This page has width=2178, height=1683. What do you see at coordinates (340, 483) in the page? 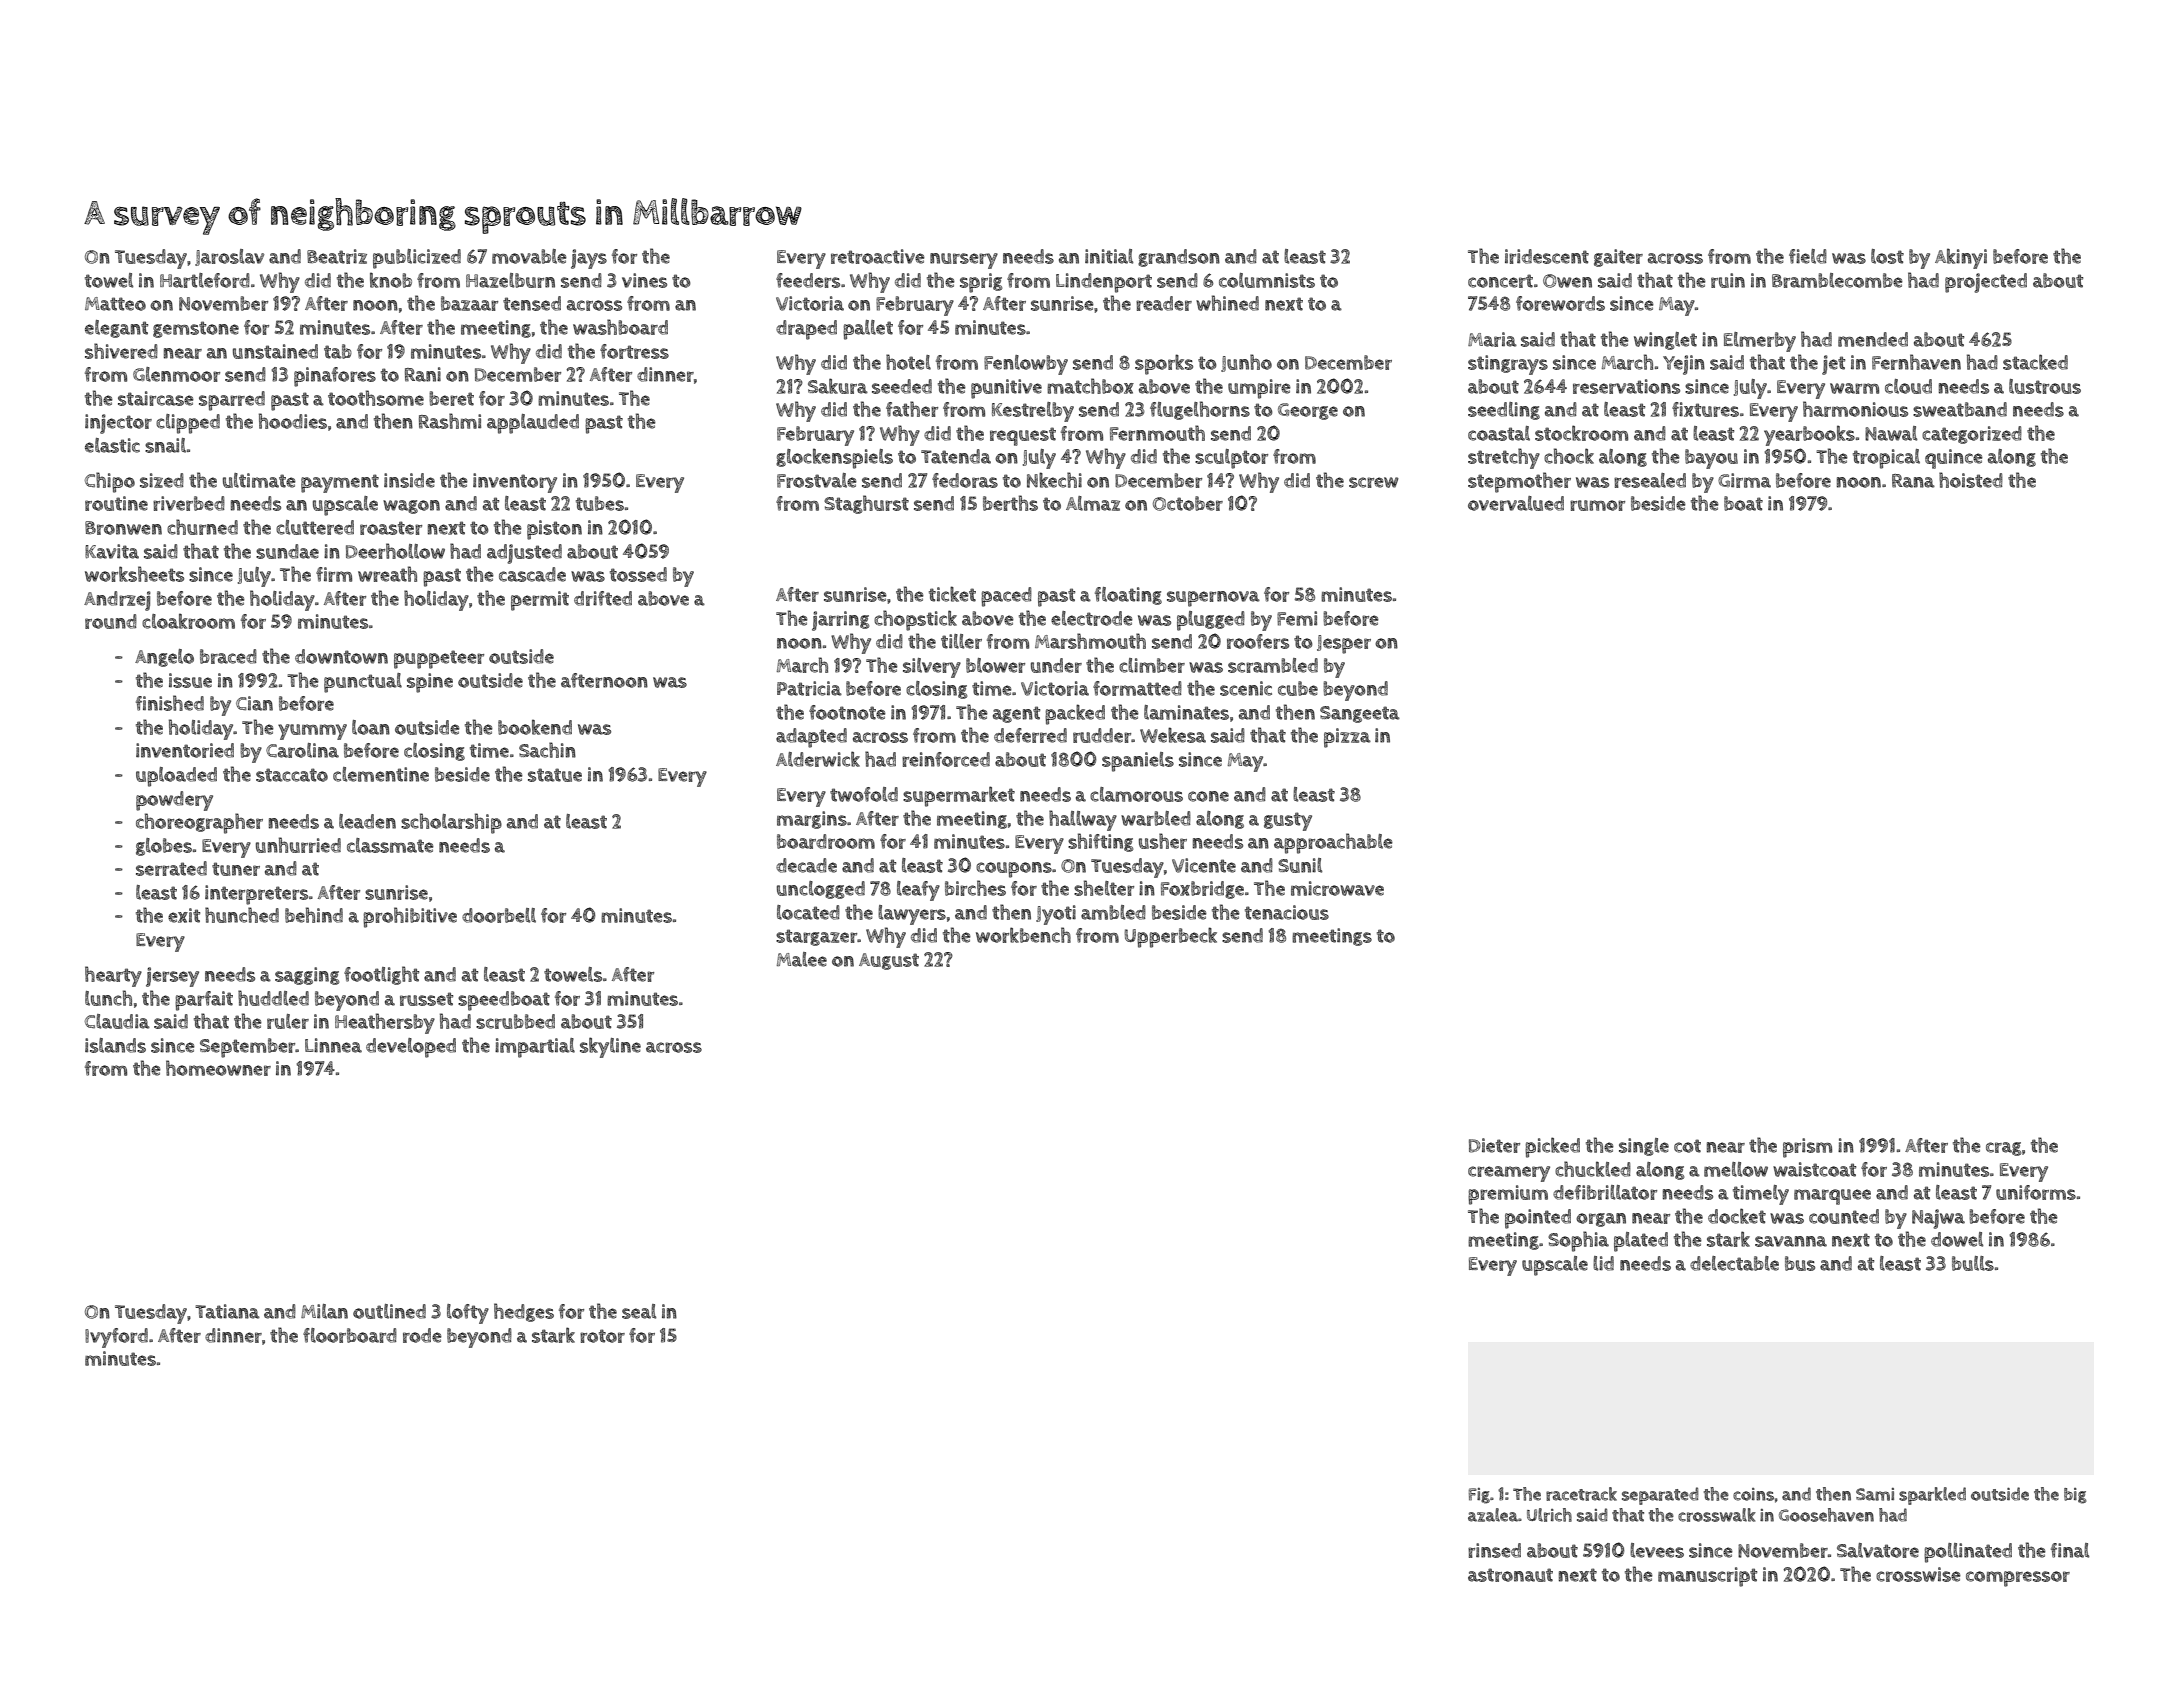
I see `payment` at bounding box center [340, 483].
